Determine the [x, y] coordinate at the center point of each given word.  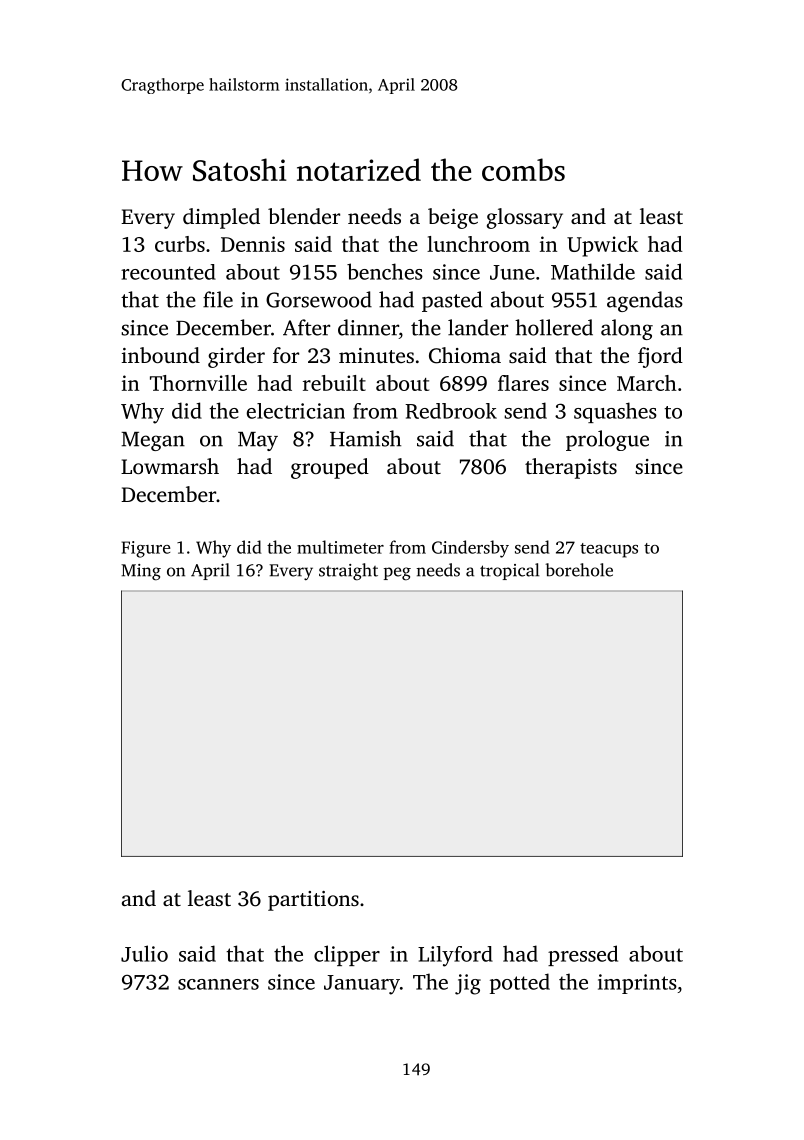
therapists [571, 468]
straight [348, 572]
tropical [509, 571]
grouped [330, 468]
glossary [525, 218]
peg [397, 574]
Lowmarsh [170, 466]
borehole [579, 570]
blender [304, 216]
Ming [141, 572]
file [218, 299]
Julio [144, 953]
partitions [313, 901]
